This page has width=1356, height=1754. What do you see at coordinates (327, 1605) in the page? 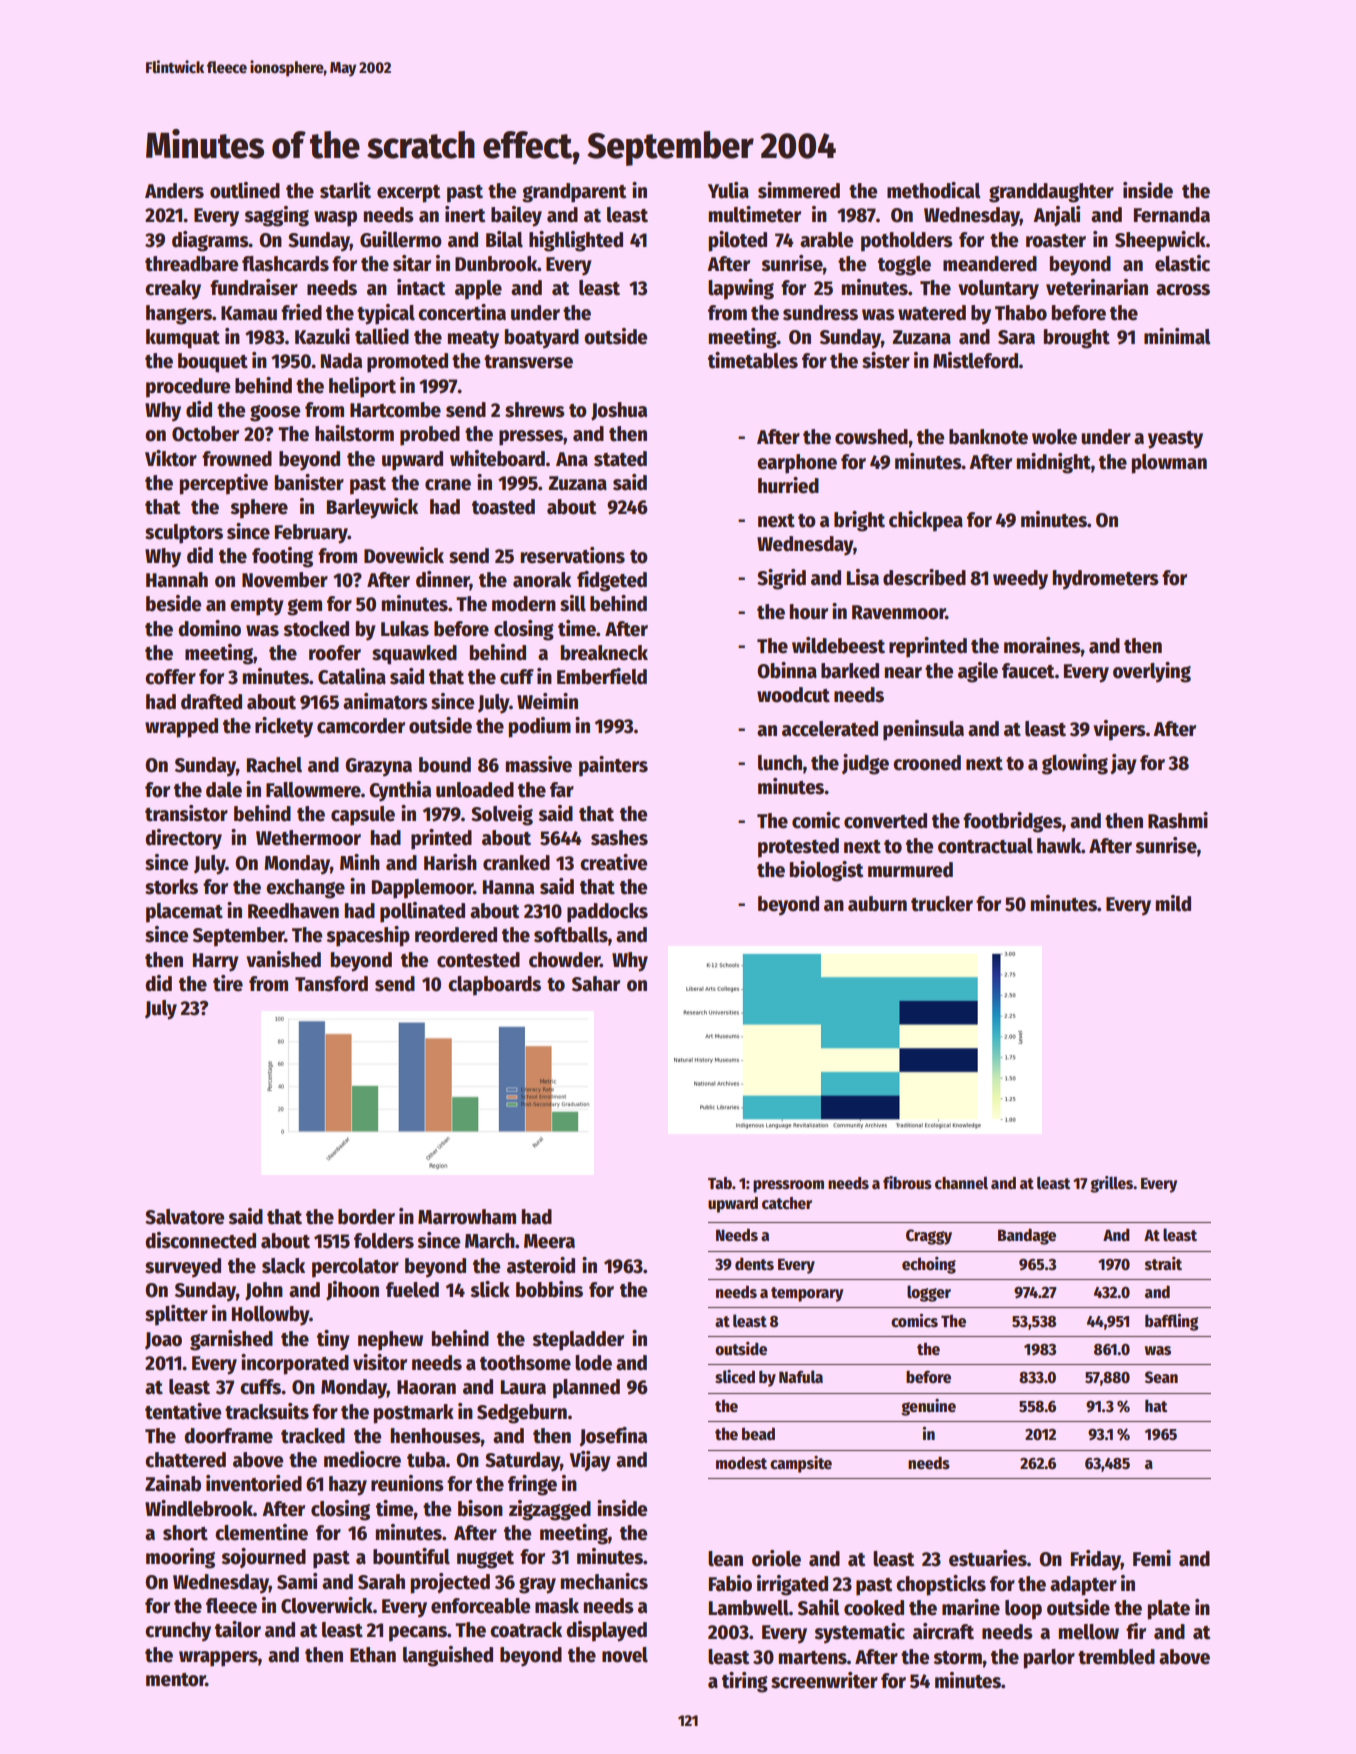
I see `Cloverwick` at bounding box center [327, 1605].
